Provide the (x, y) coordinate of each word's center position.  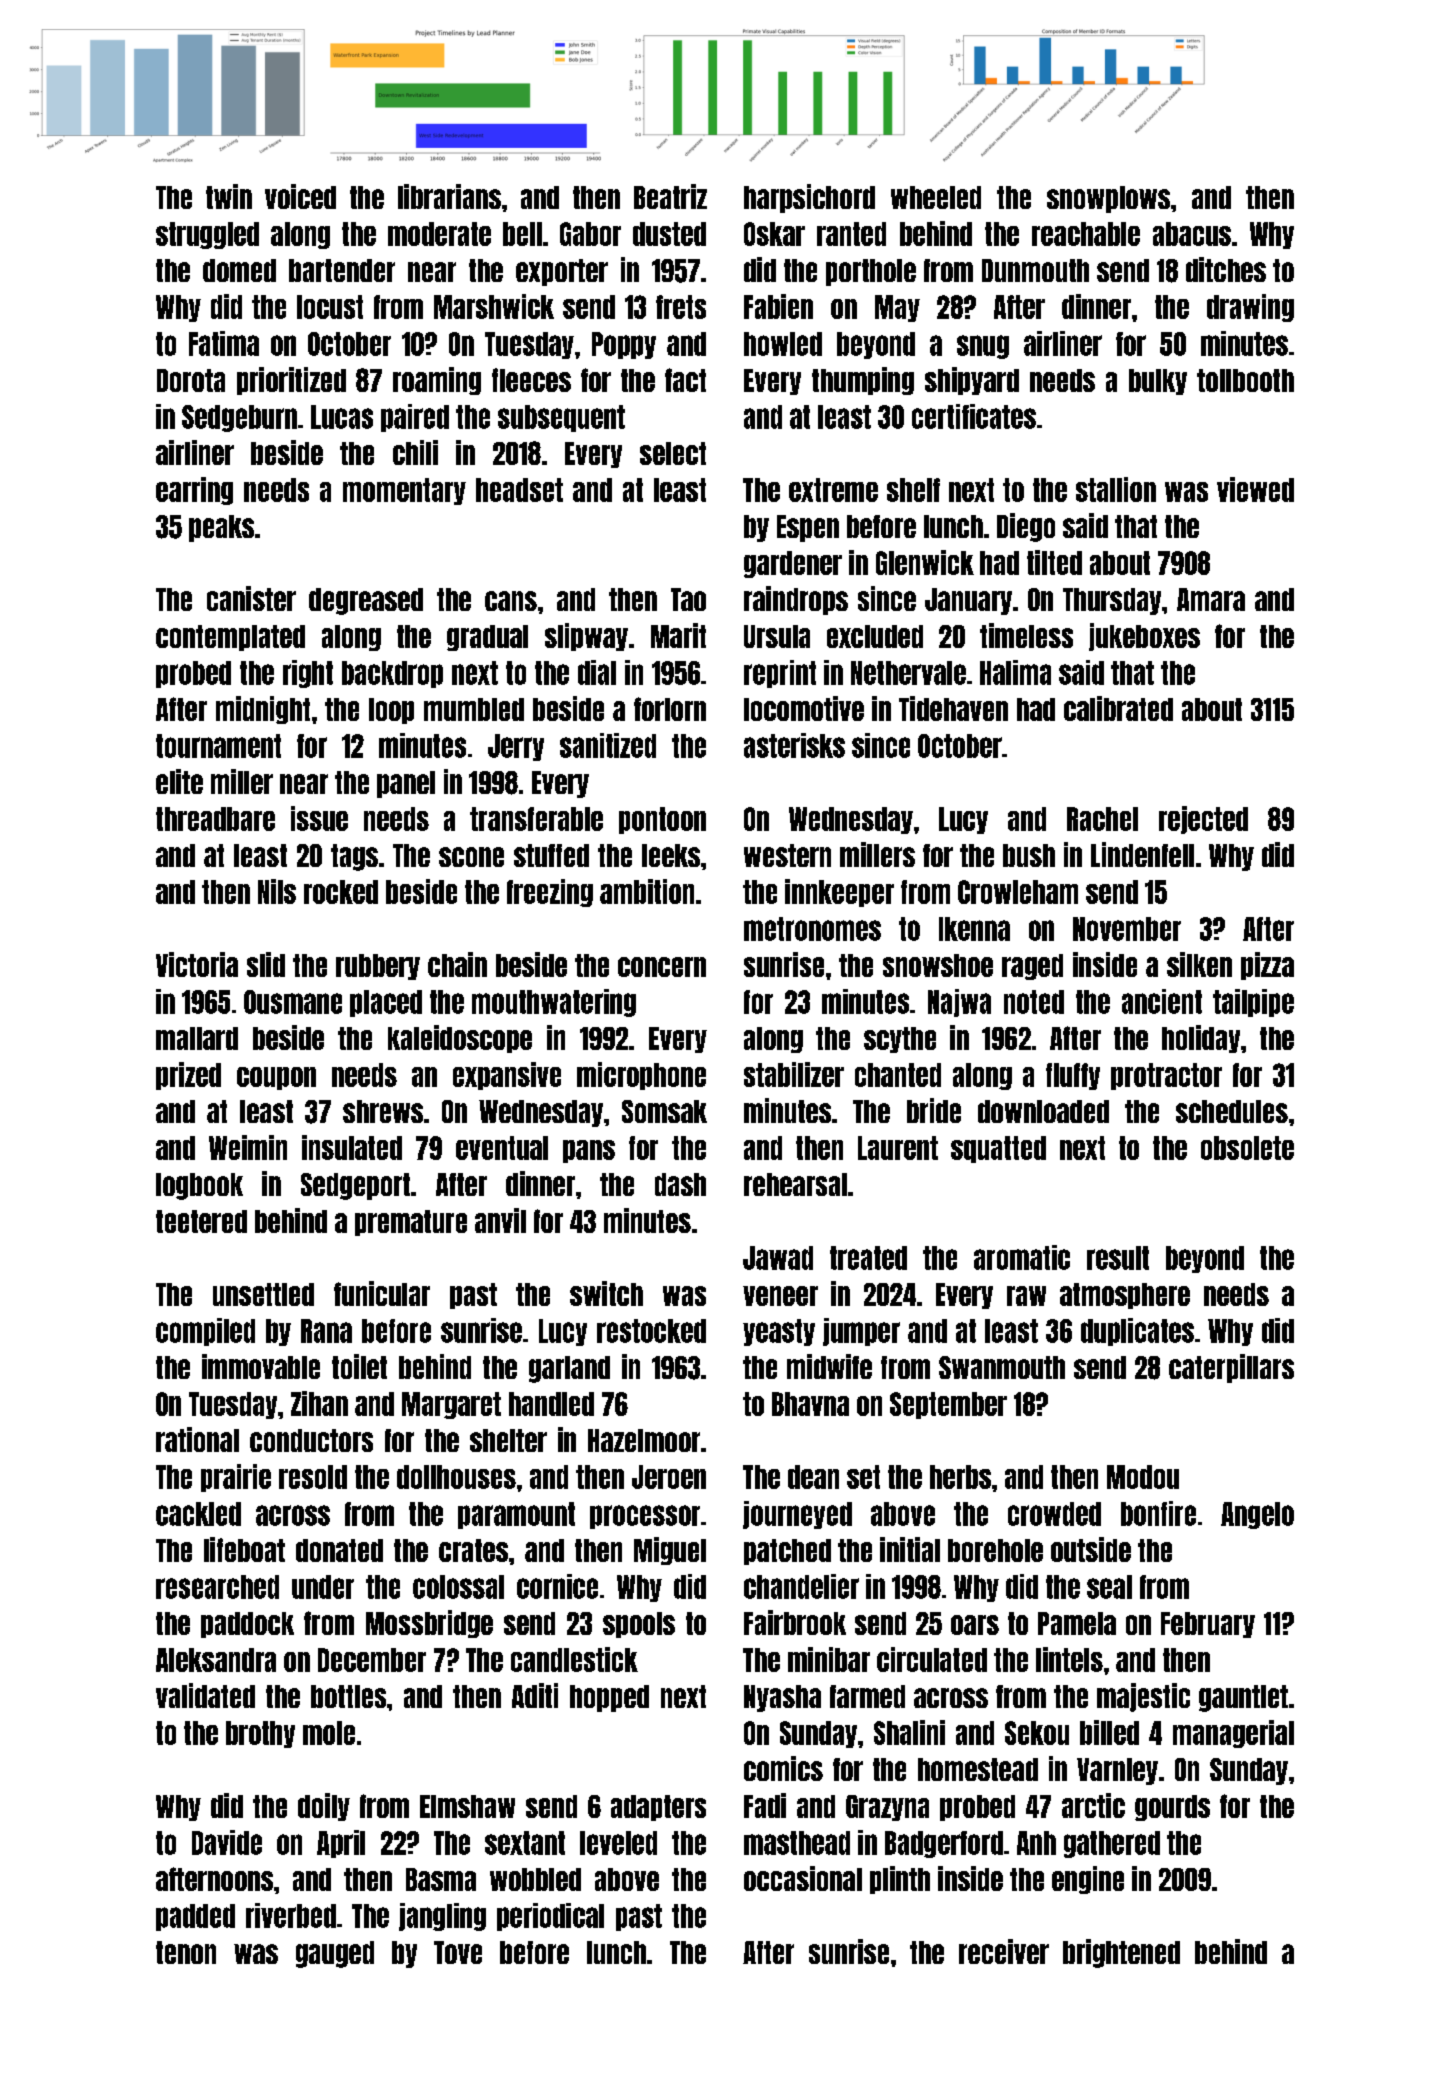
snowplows (1108, 199)
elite (179, 781)
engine (1088, 1880)
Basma (441, 1879)
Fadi (765, 1805)
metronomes (812, 929)
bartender (342, 270)
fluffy (1073, 1076)
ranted (851, 234)
